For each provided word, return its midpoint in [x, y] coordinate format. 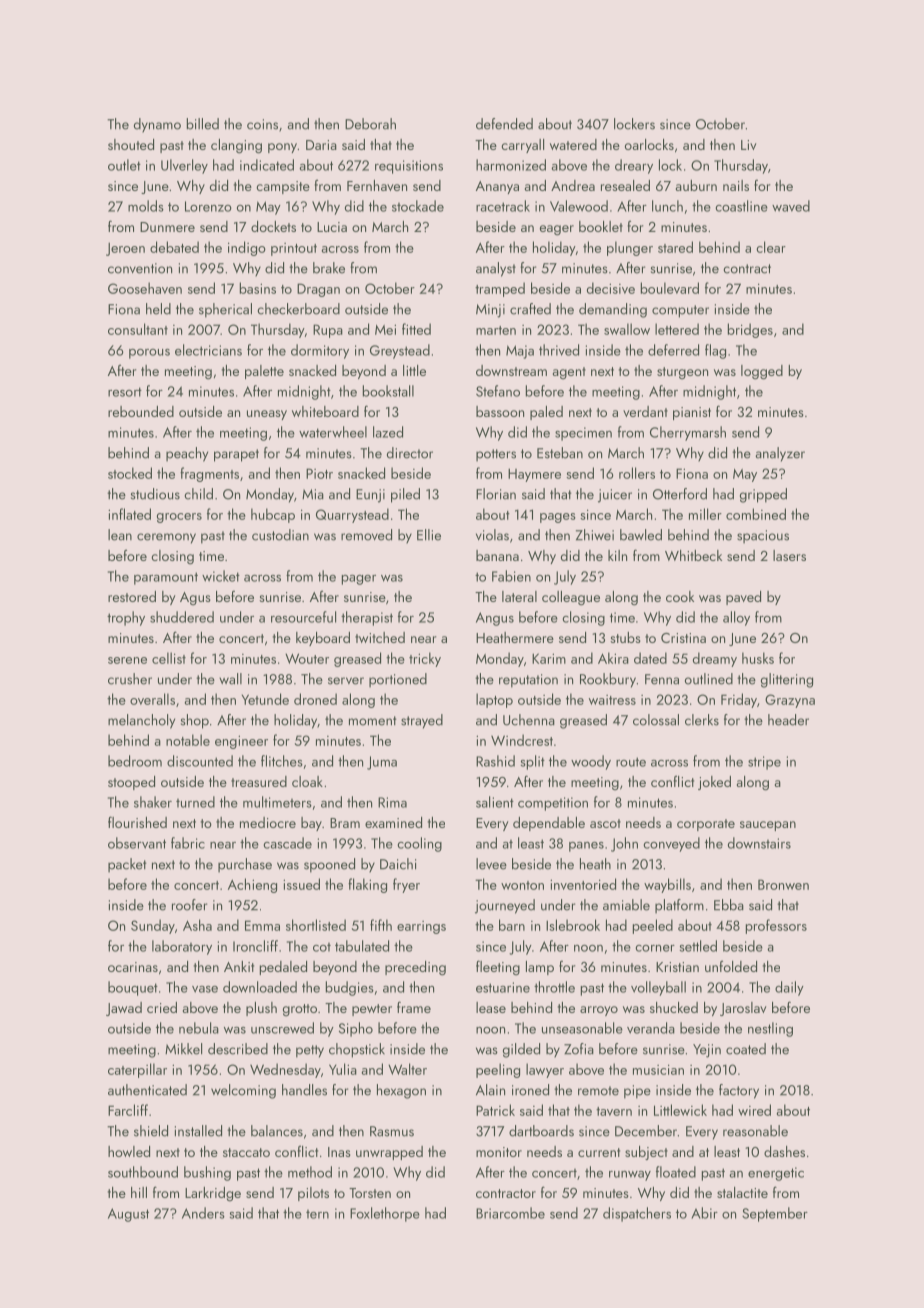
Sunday [153, 926]
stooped [131, 783]
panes [586, 847]
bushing [207, 1173]
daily [789, 988]
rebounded [141, 411]
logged [762, 372]
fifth [381, 925]
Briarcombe [510, 1213]
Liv [749, 145]
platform [679, 906]
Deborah [370, 124]
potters [496, 455]
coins [262, 124]
